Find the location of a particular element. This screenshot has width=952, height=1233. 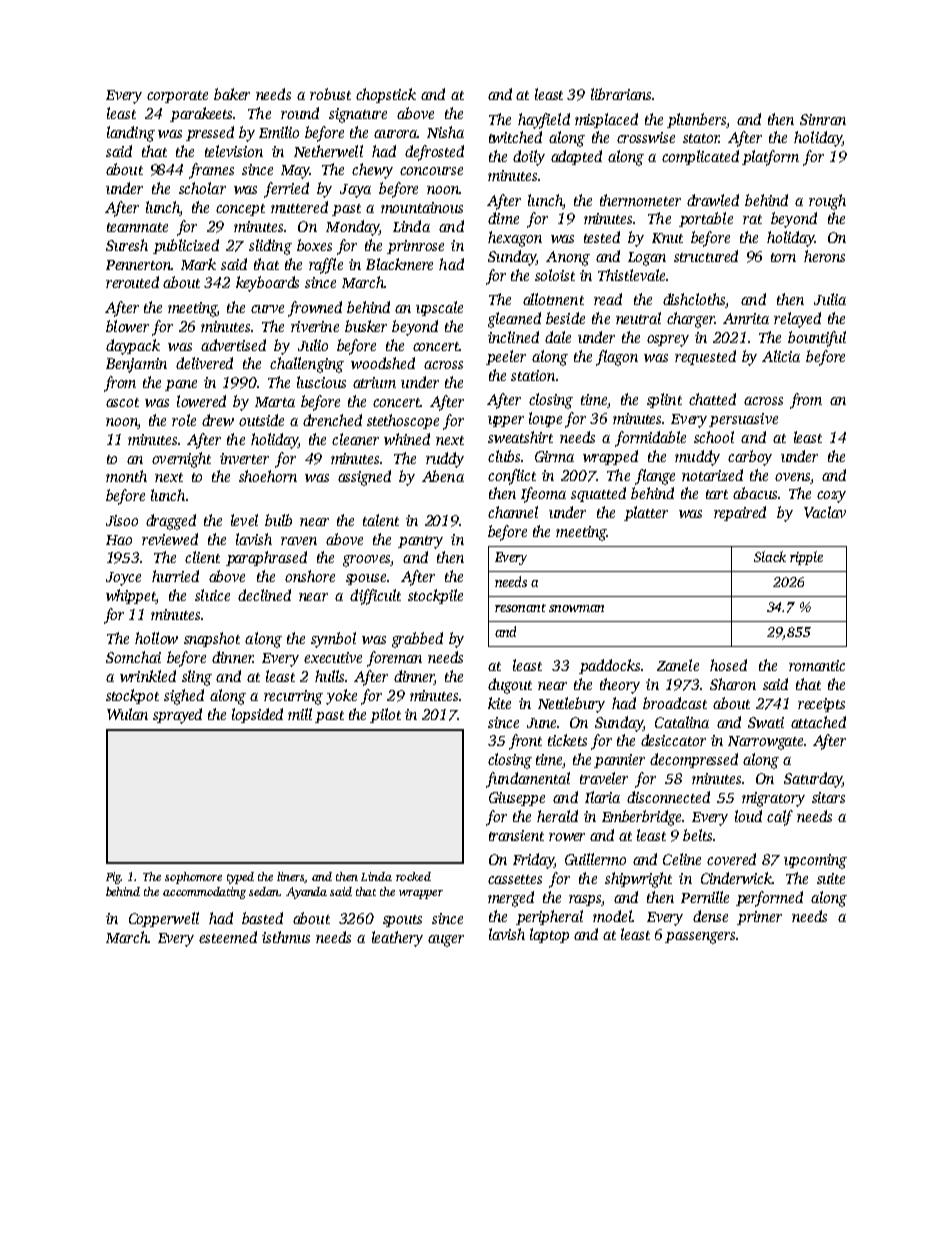

liners is located at coordinates (291, 877).
